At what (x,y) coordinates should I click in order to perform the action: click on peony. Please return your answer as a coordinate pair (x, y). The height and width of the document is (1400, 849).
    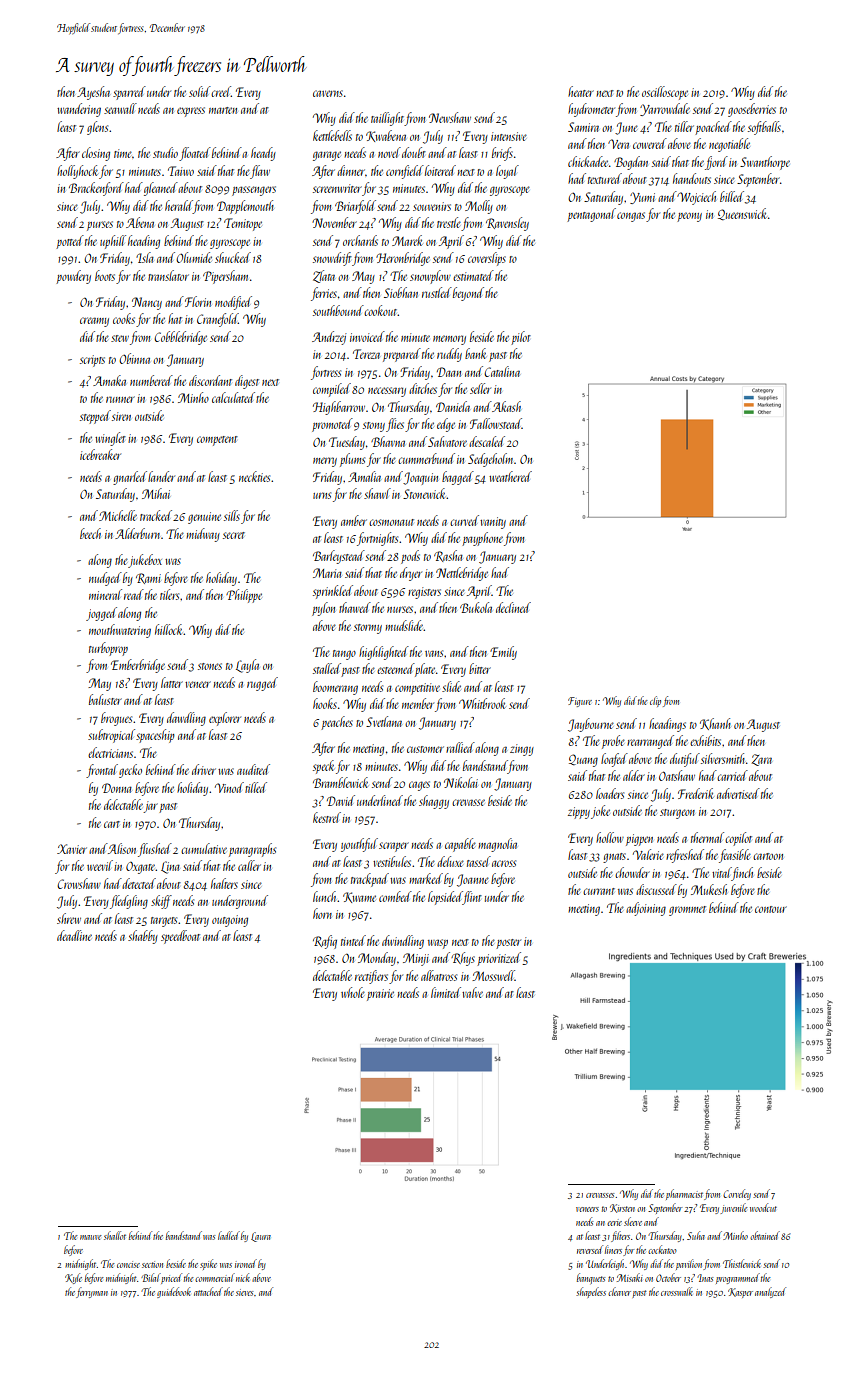
    Looking at the image, I should click on (689, 217).
